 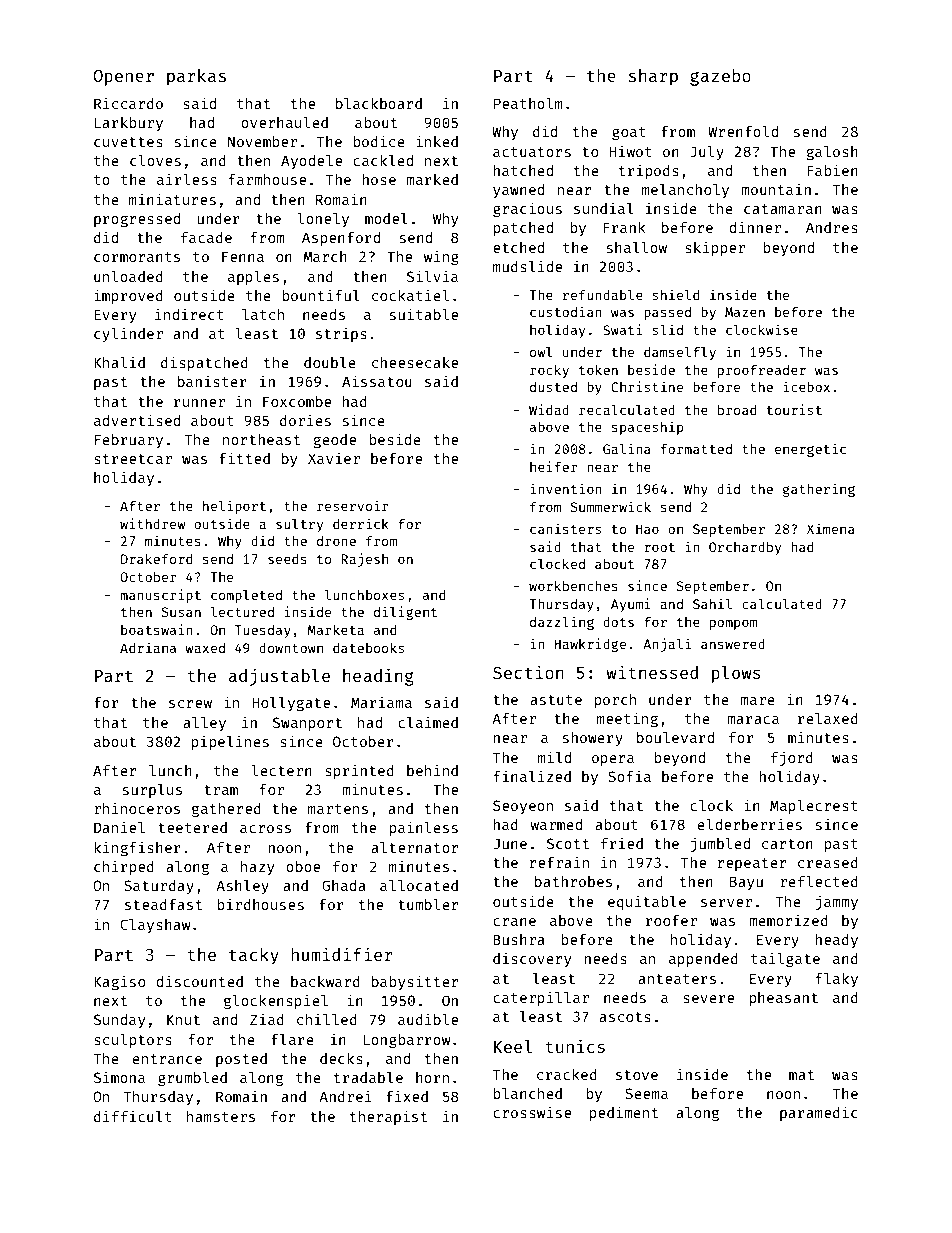 What do you see at coordinates (388, 1117) in the document?
I see `therapist` at bounding box center [388, 1117].
